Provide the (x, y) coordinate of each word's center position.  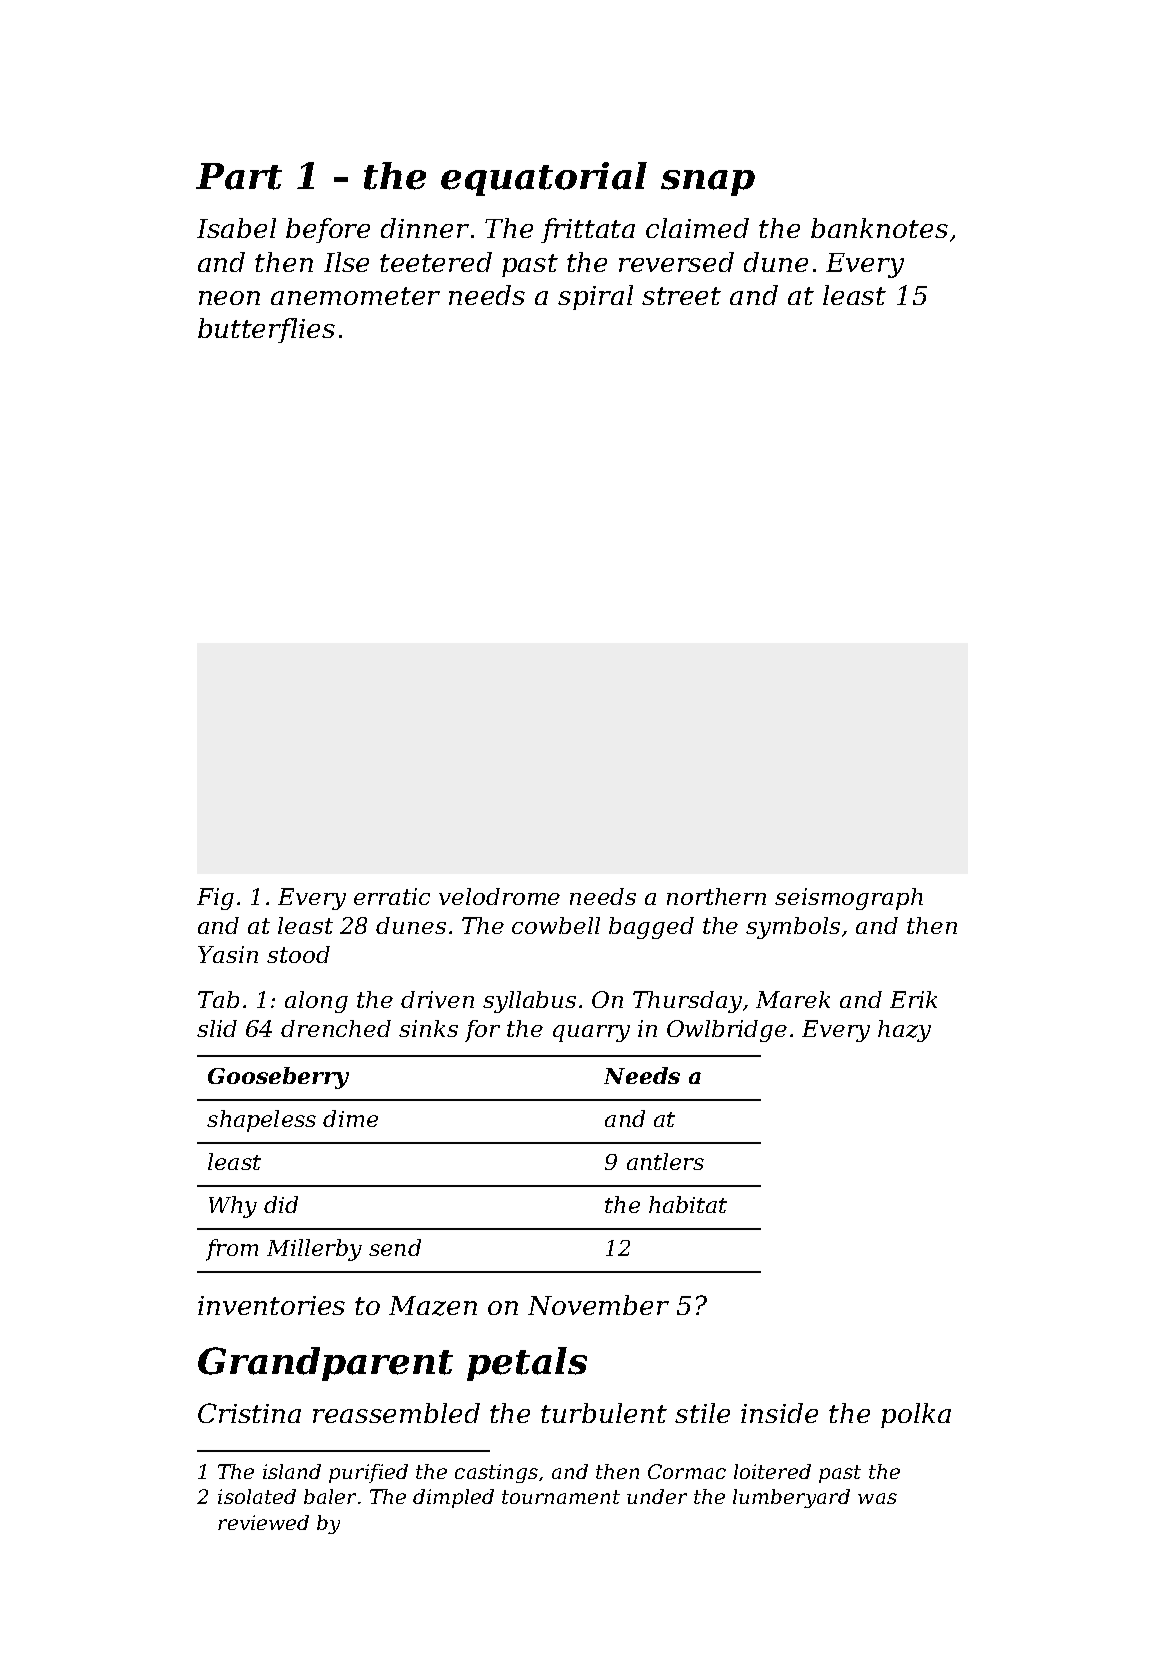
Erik (913, 999)
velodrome (499, 896)
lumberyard (791, 1498)
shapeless (261, 1121)
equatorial (544, 179)
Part (239, 176)
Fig (215, 899)
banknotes (879, 228)
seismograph (849, 899)
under (657, 1496)
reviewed (263, 1522)
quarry (591, 1033)
